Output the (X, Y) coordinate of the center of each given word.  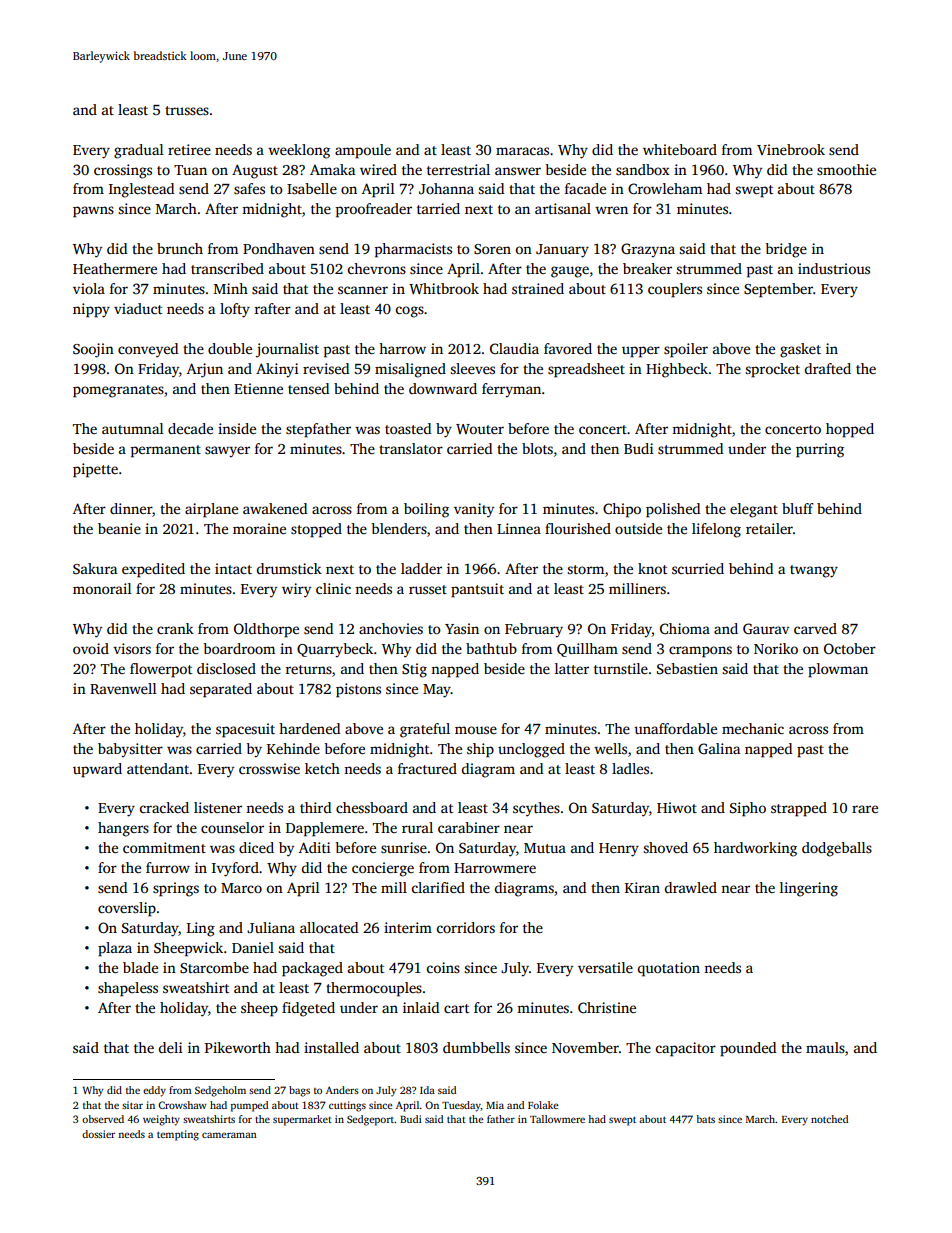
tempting (178, 1135)
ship (480, 750)
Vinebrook (791, 149)
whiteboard (680, 149)
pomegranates (118, 391)
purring (820, 450)
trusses (187, 110)
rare (865, 809)
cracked (164, 807)
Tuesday (461, 1106)
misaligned (410, 370)
